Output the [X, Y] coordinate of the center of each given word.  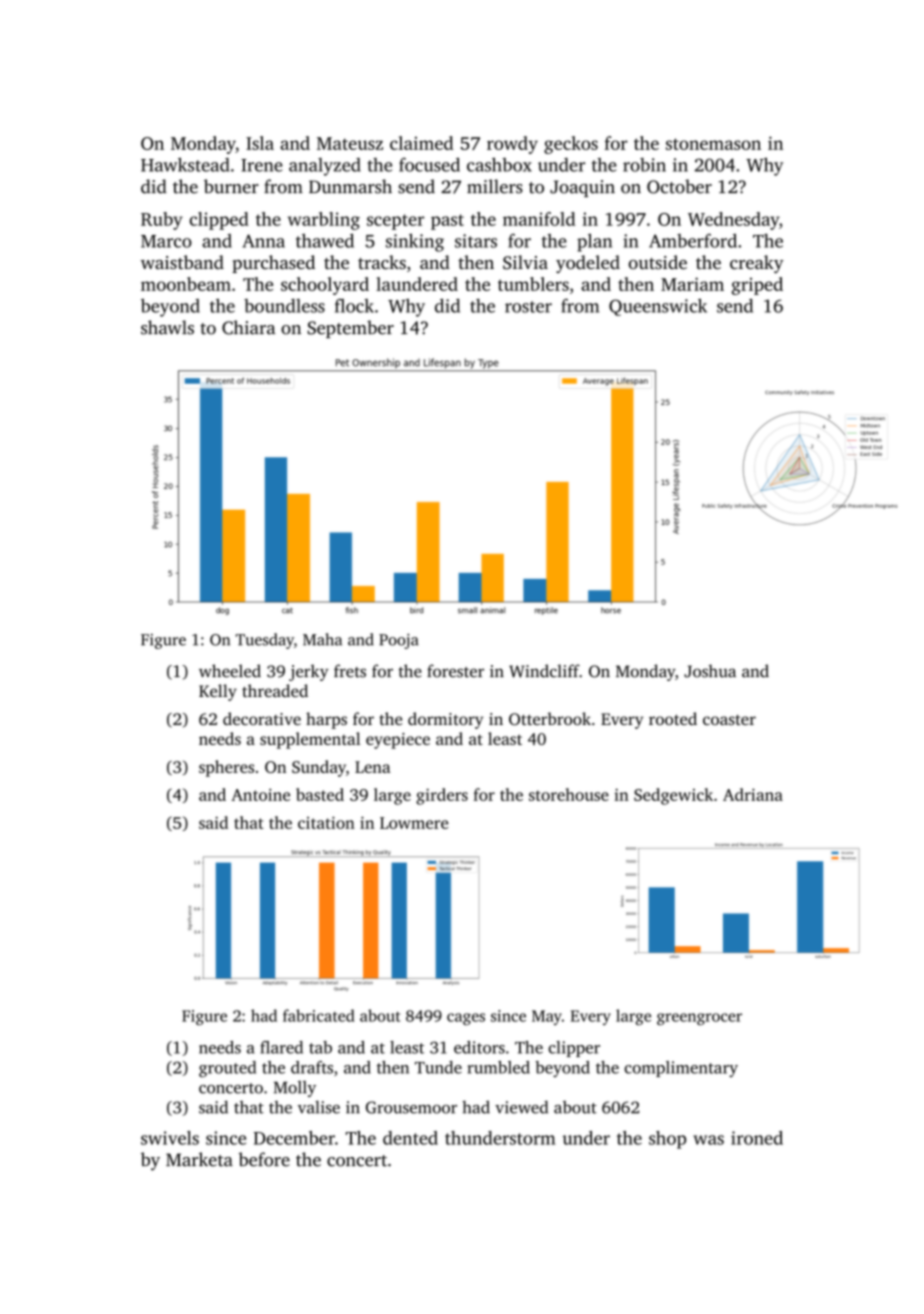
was [708, 1140]
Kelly [218, 692]
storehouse [569, 794]
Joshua [710, 671]
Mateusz [350, 143]
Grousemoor [411, 1107]
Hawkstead [185, 164]
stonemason [713, 144]
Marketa [199, 1159]
